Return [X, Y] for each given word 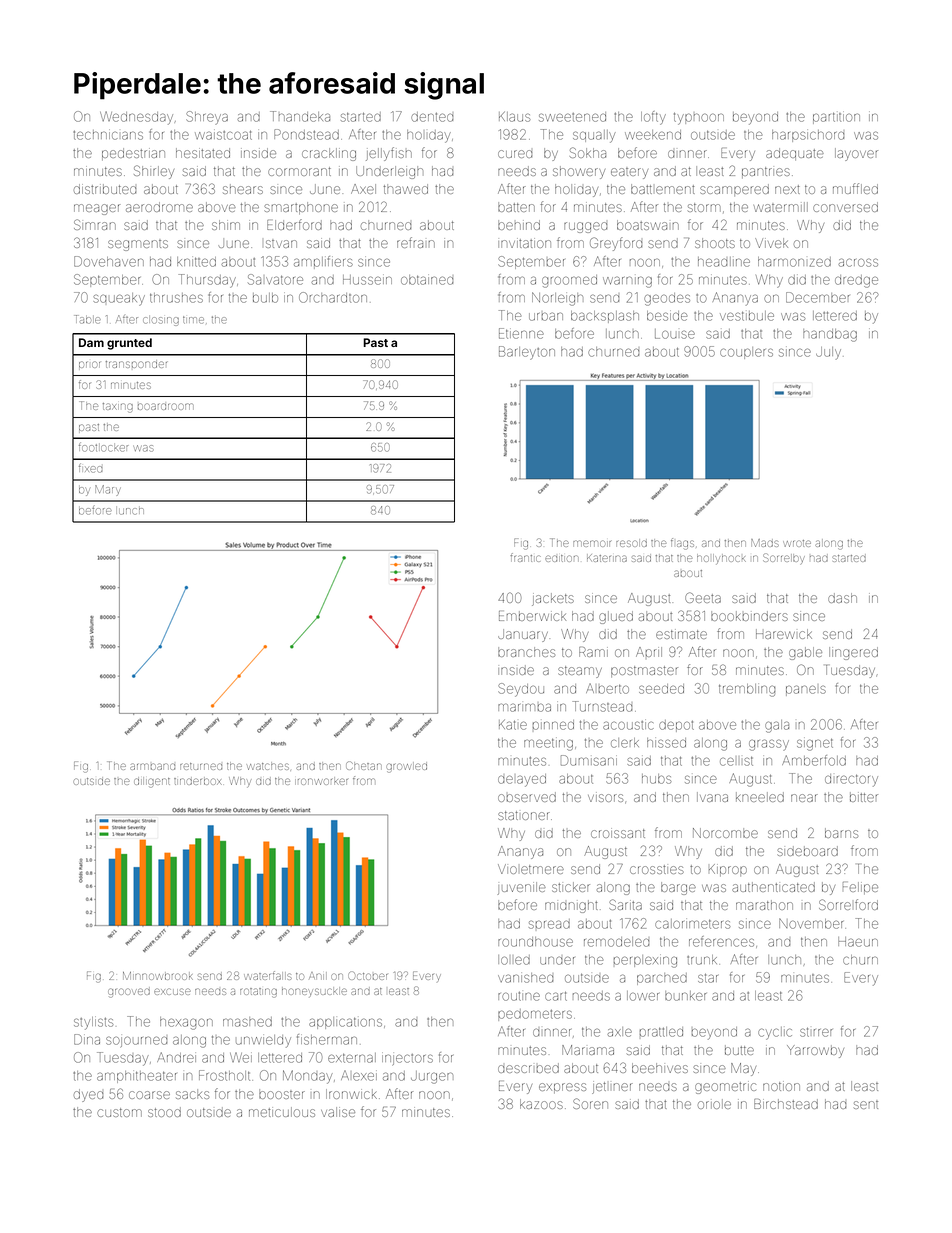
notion [781, 1086]
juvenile [522, 888]
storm [704, 207]
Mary [108, 490]
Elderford [294, 224]
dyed [88, 1095]
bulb [265, 298]
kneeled [760, 797]
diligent [152, 782]
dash [842, 598]
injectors [407, 1059]
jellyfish [389, 154]
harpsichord [808, 136]
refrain [416, 242]
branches [526, 652]
